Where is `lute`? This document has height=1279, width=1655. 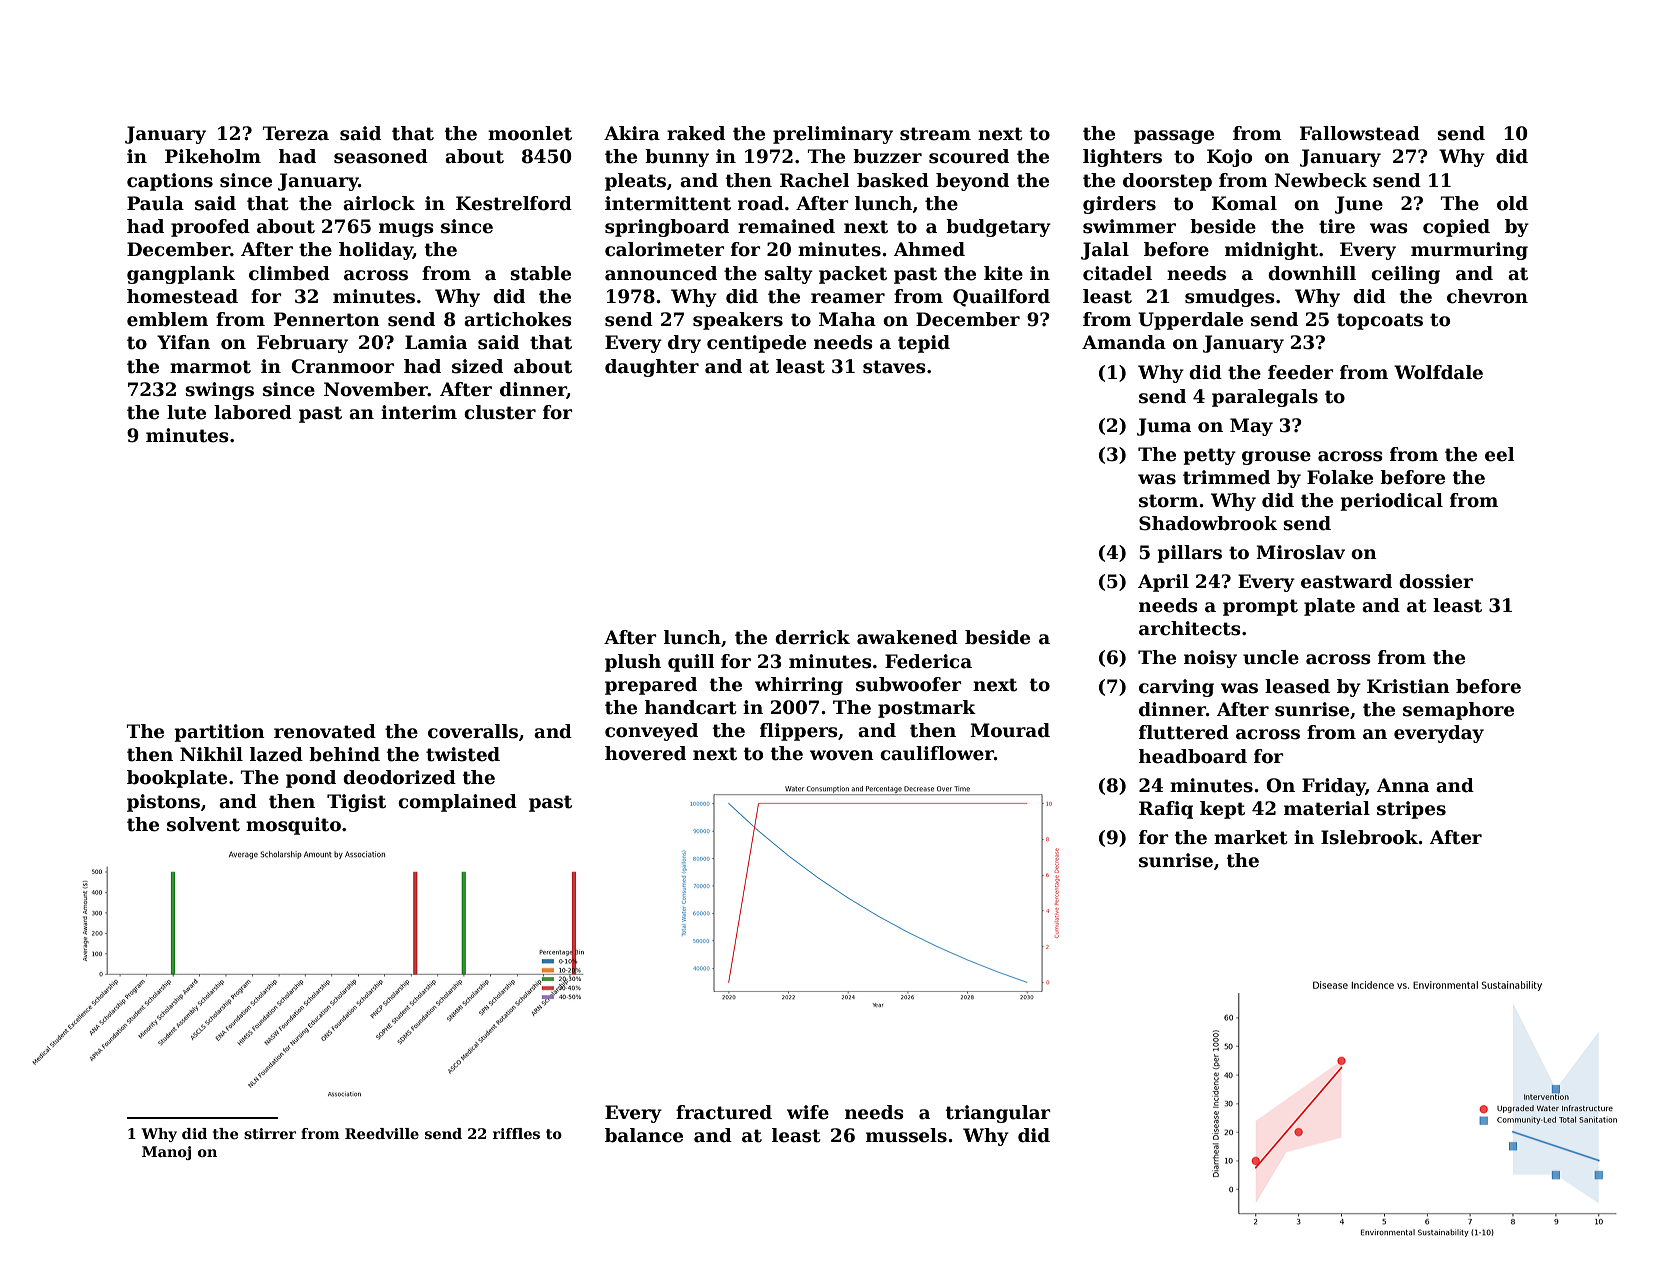
lute is located at coordinates (186, 412).
